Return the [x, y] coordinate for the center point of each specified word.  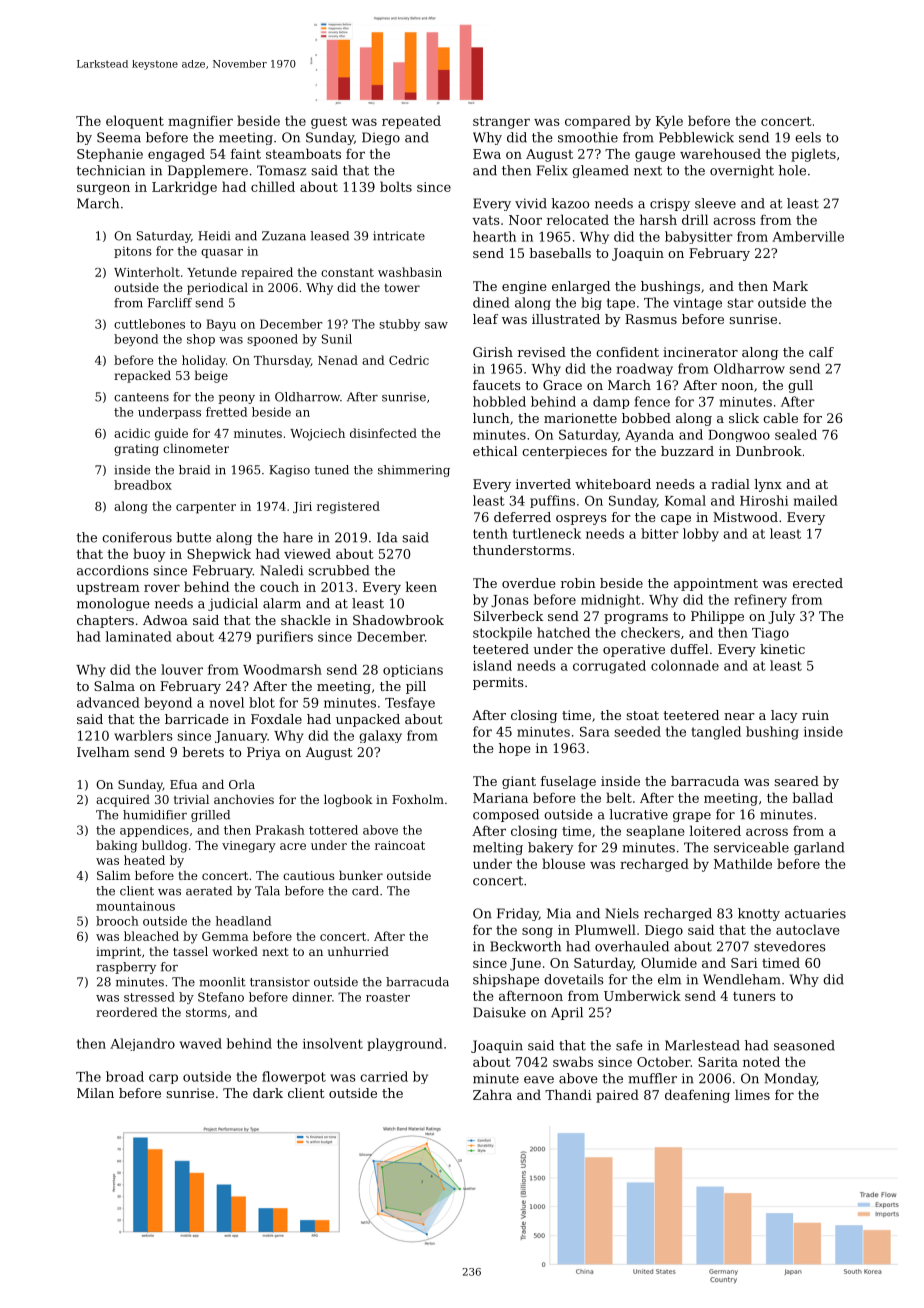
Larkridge [184, 188]
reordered [127, 1012]
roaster [388, 997]
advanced [108, 702]
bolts [396, 186]
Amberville [808, 236]
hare [298, 537]
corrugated [609, 667]
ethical [495, 451]
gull [800, 386]
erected [818, 583]
